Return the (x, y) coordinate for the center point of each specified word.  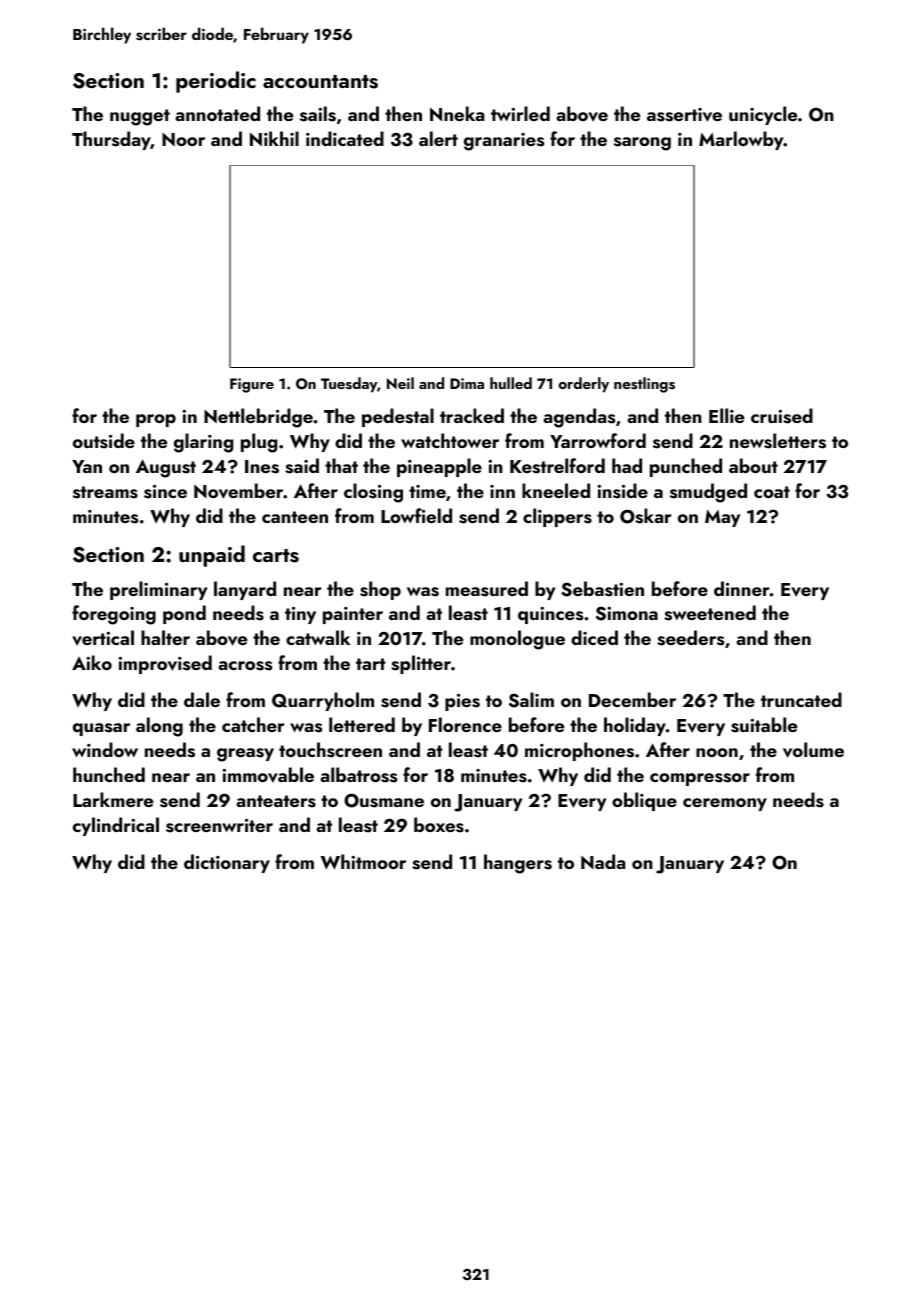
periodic (216, 82)
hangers (518, 864)
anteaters (276, 801)
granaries (504, 142)
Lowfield (416, 515)
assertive (684, 115)
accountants (320, 82)
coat (772, 492)
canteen (295, 517)
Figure (252, 385)
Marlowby (741, 140)
